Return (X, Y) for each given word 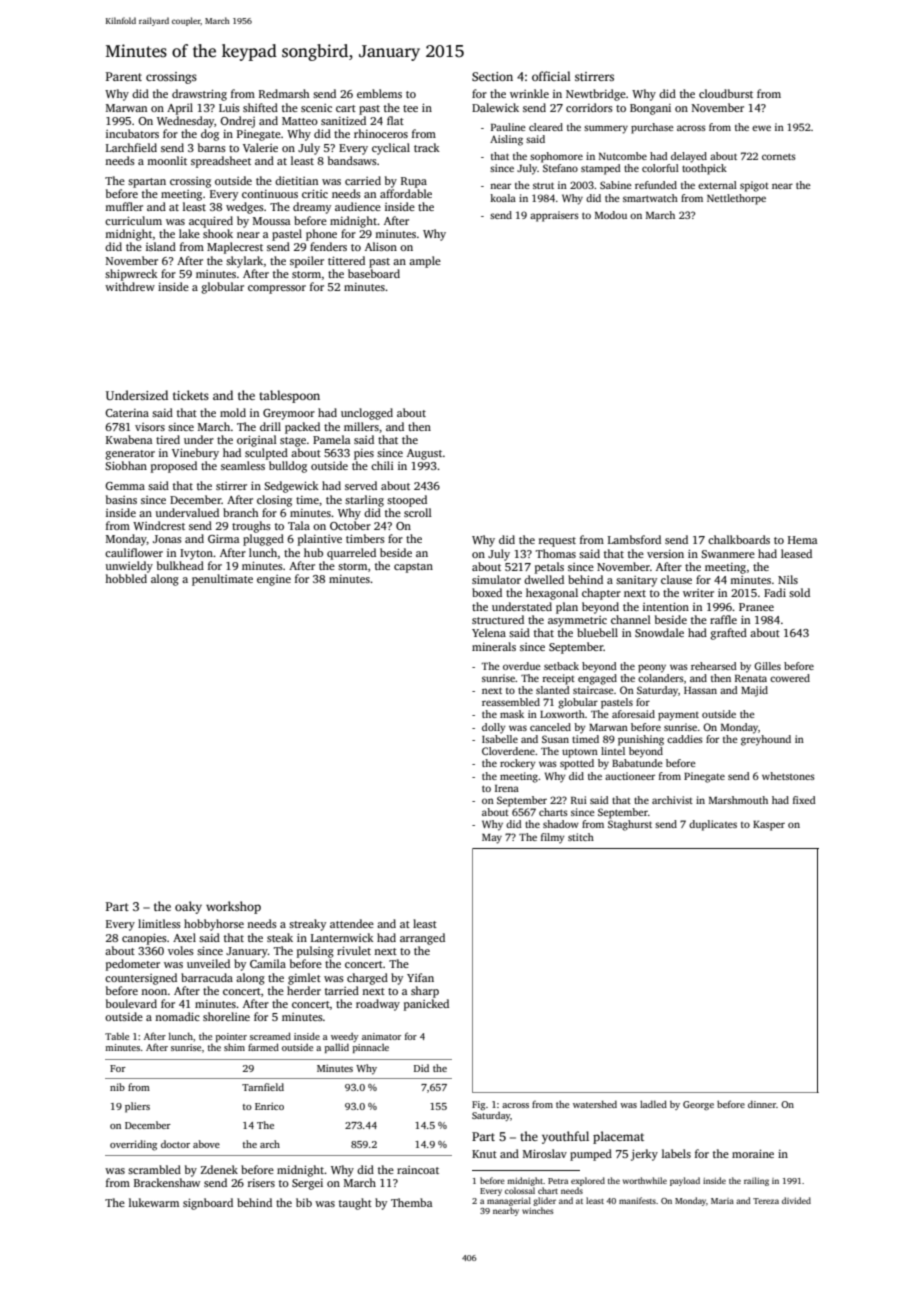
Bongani (650, 109)
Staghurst (630, 825)
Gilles (767, 666)
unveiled (208, 963)
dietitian (296, 180)
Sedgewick (291, 487)
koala (503, 198)
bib (304, 1202)
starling (364, 501)
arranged (422, 939)
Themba (412, 1202)
